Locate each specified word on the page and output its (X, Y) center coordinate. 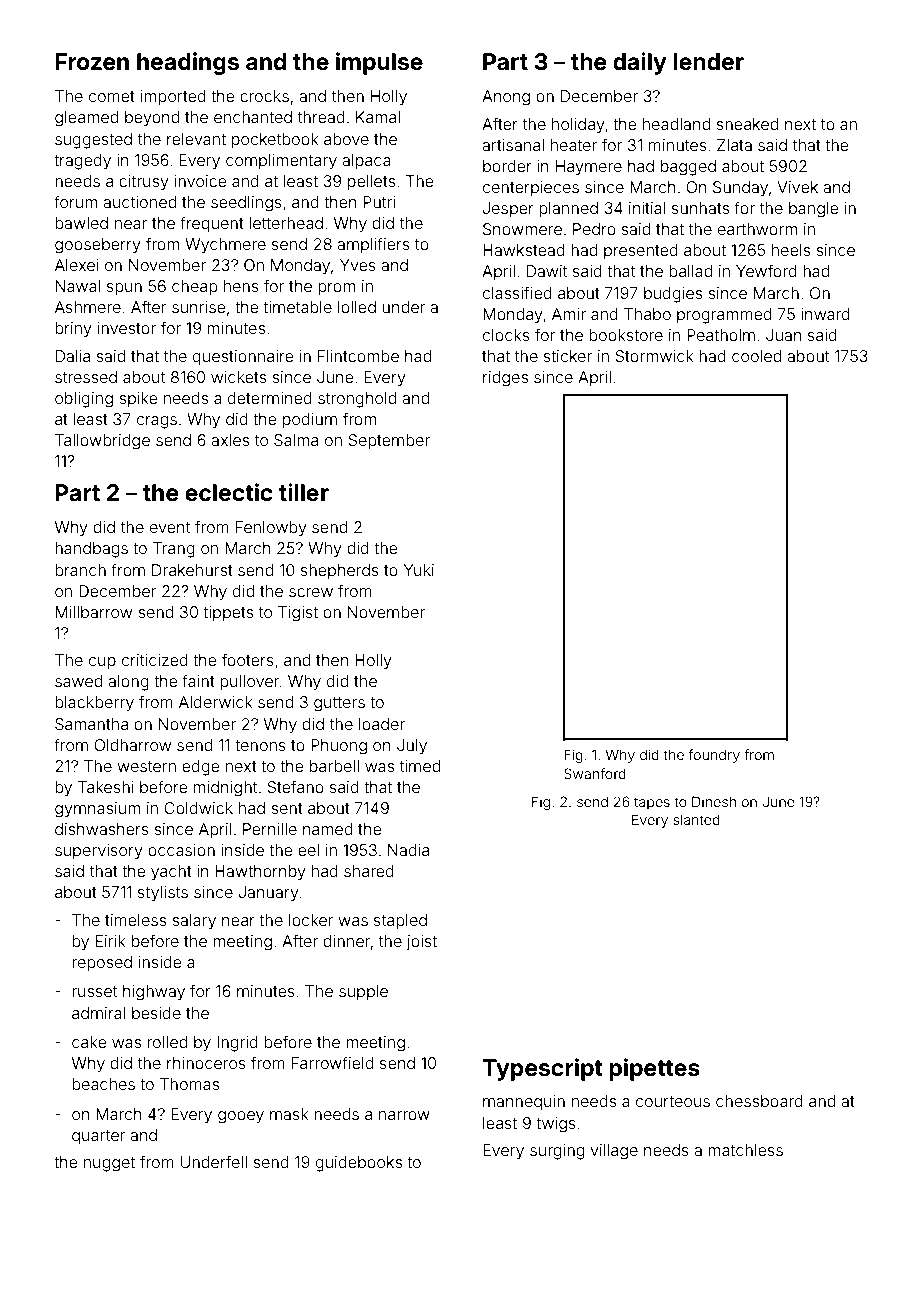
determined (270, 398)
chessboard (759, 1101)
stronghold (357, 400)
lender (708, 62)
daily (640, 63)
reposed (102, 963)
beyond (152, 119)
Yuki (418, 570)
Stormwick (654, 356)
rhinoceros (206, 1063)
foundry (714, 756)
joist (422, 943)
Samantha (91, 724)
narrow (404, 1115)
